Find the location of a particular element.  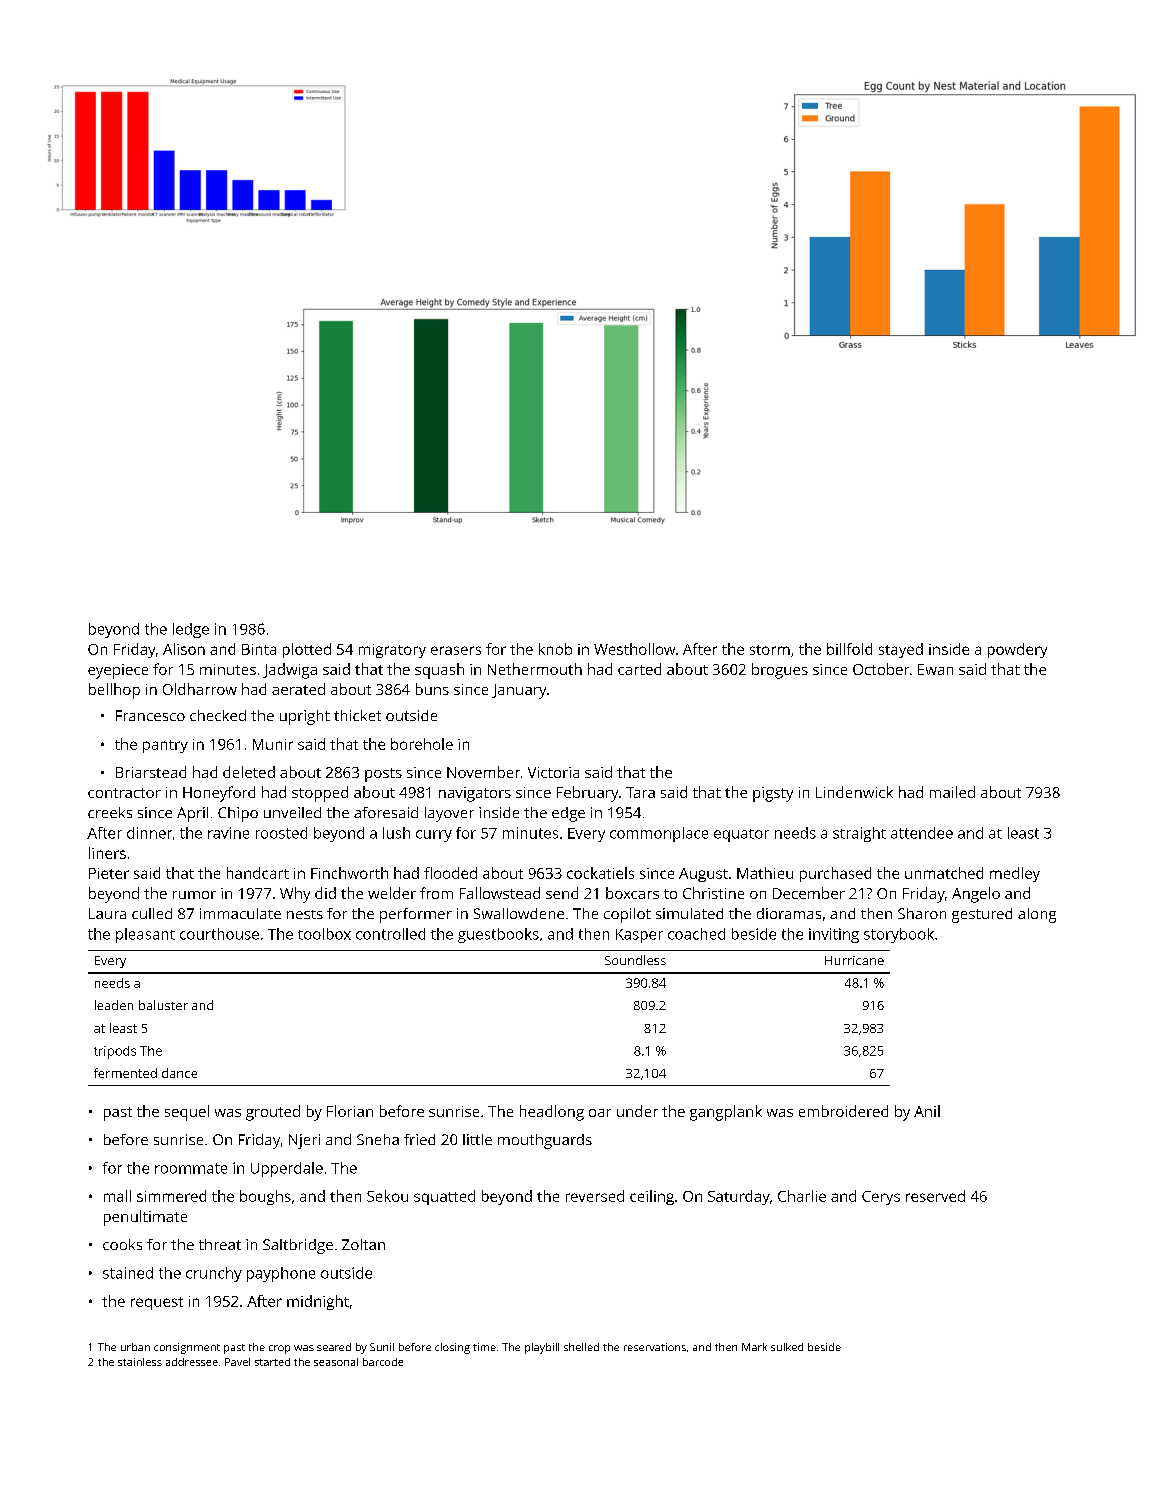

embroidered is located at coordinates (843, 1111).
